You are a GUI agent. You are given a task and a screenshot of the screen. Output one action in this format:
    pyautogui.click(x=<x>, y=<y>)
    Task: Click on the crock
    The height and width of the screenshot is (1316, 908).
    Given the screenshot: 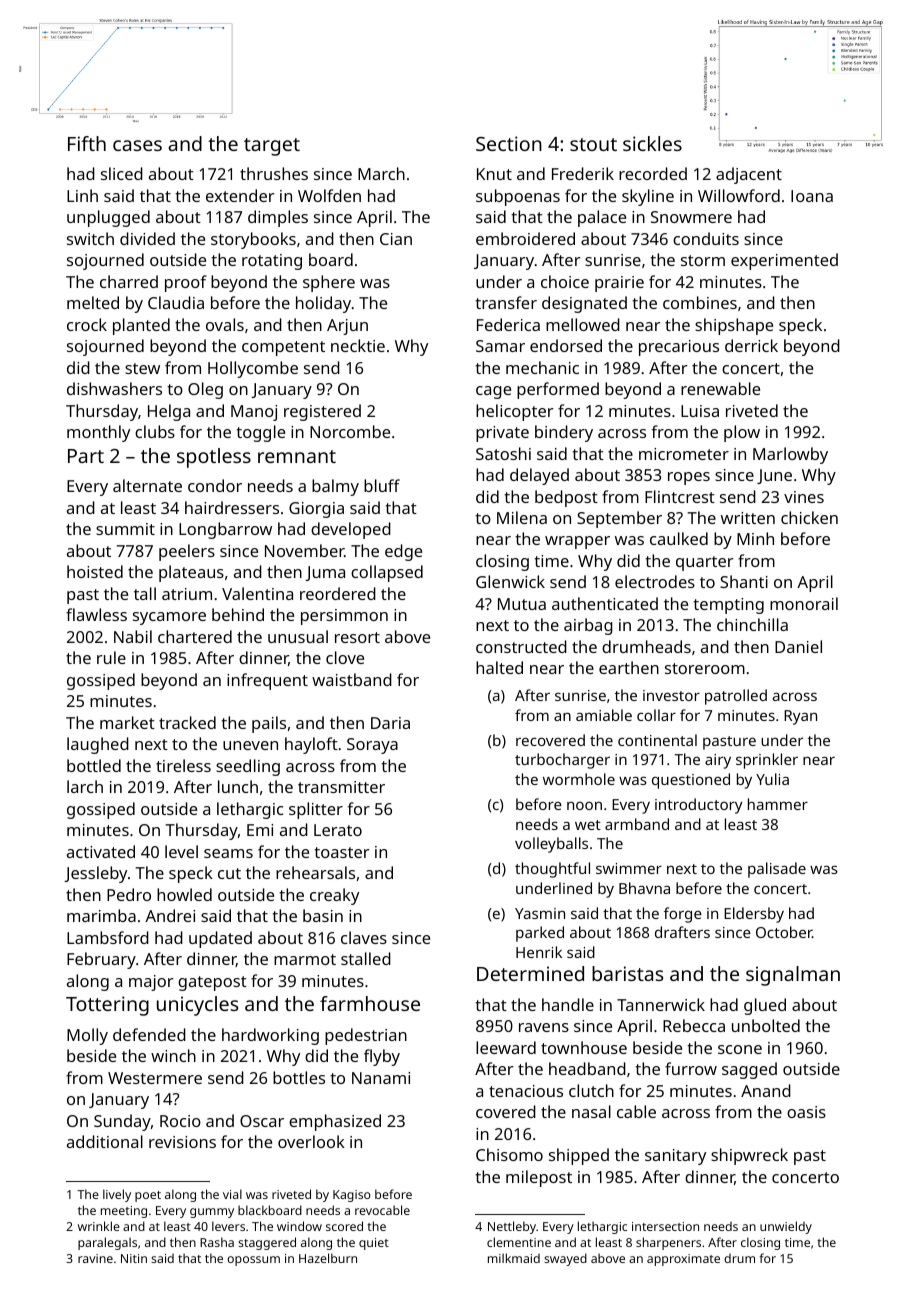 What is the action you would take?
    pyautogui.click(x=87, y=324)
